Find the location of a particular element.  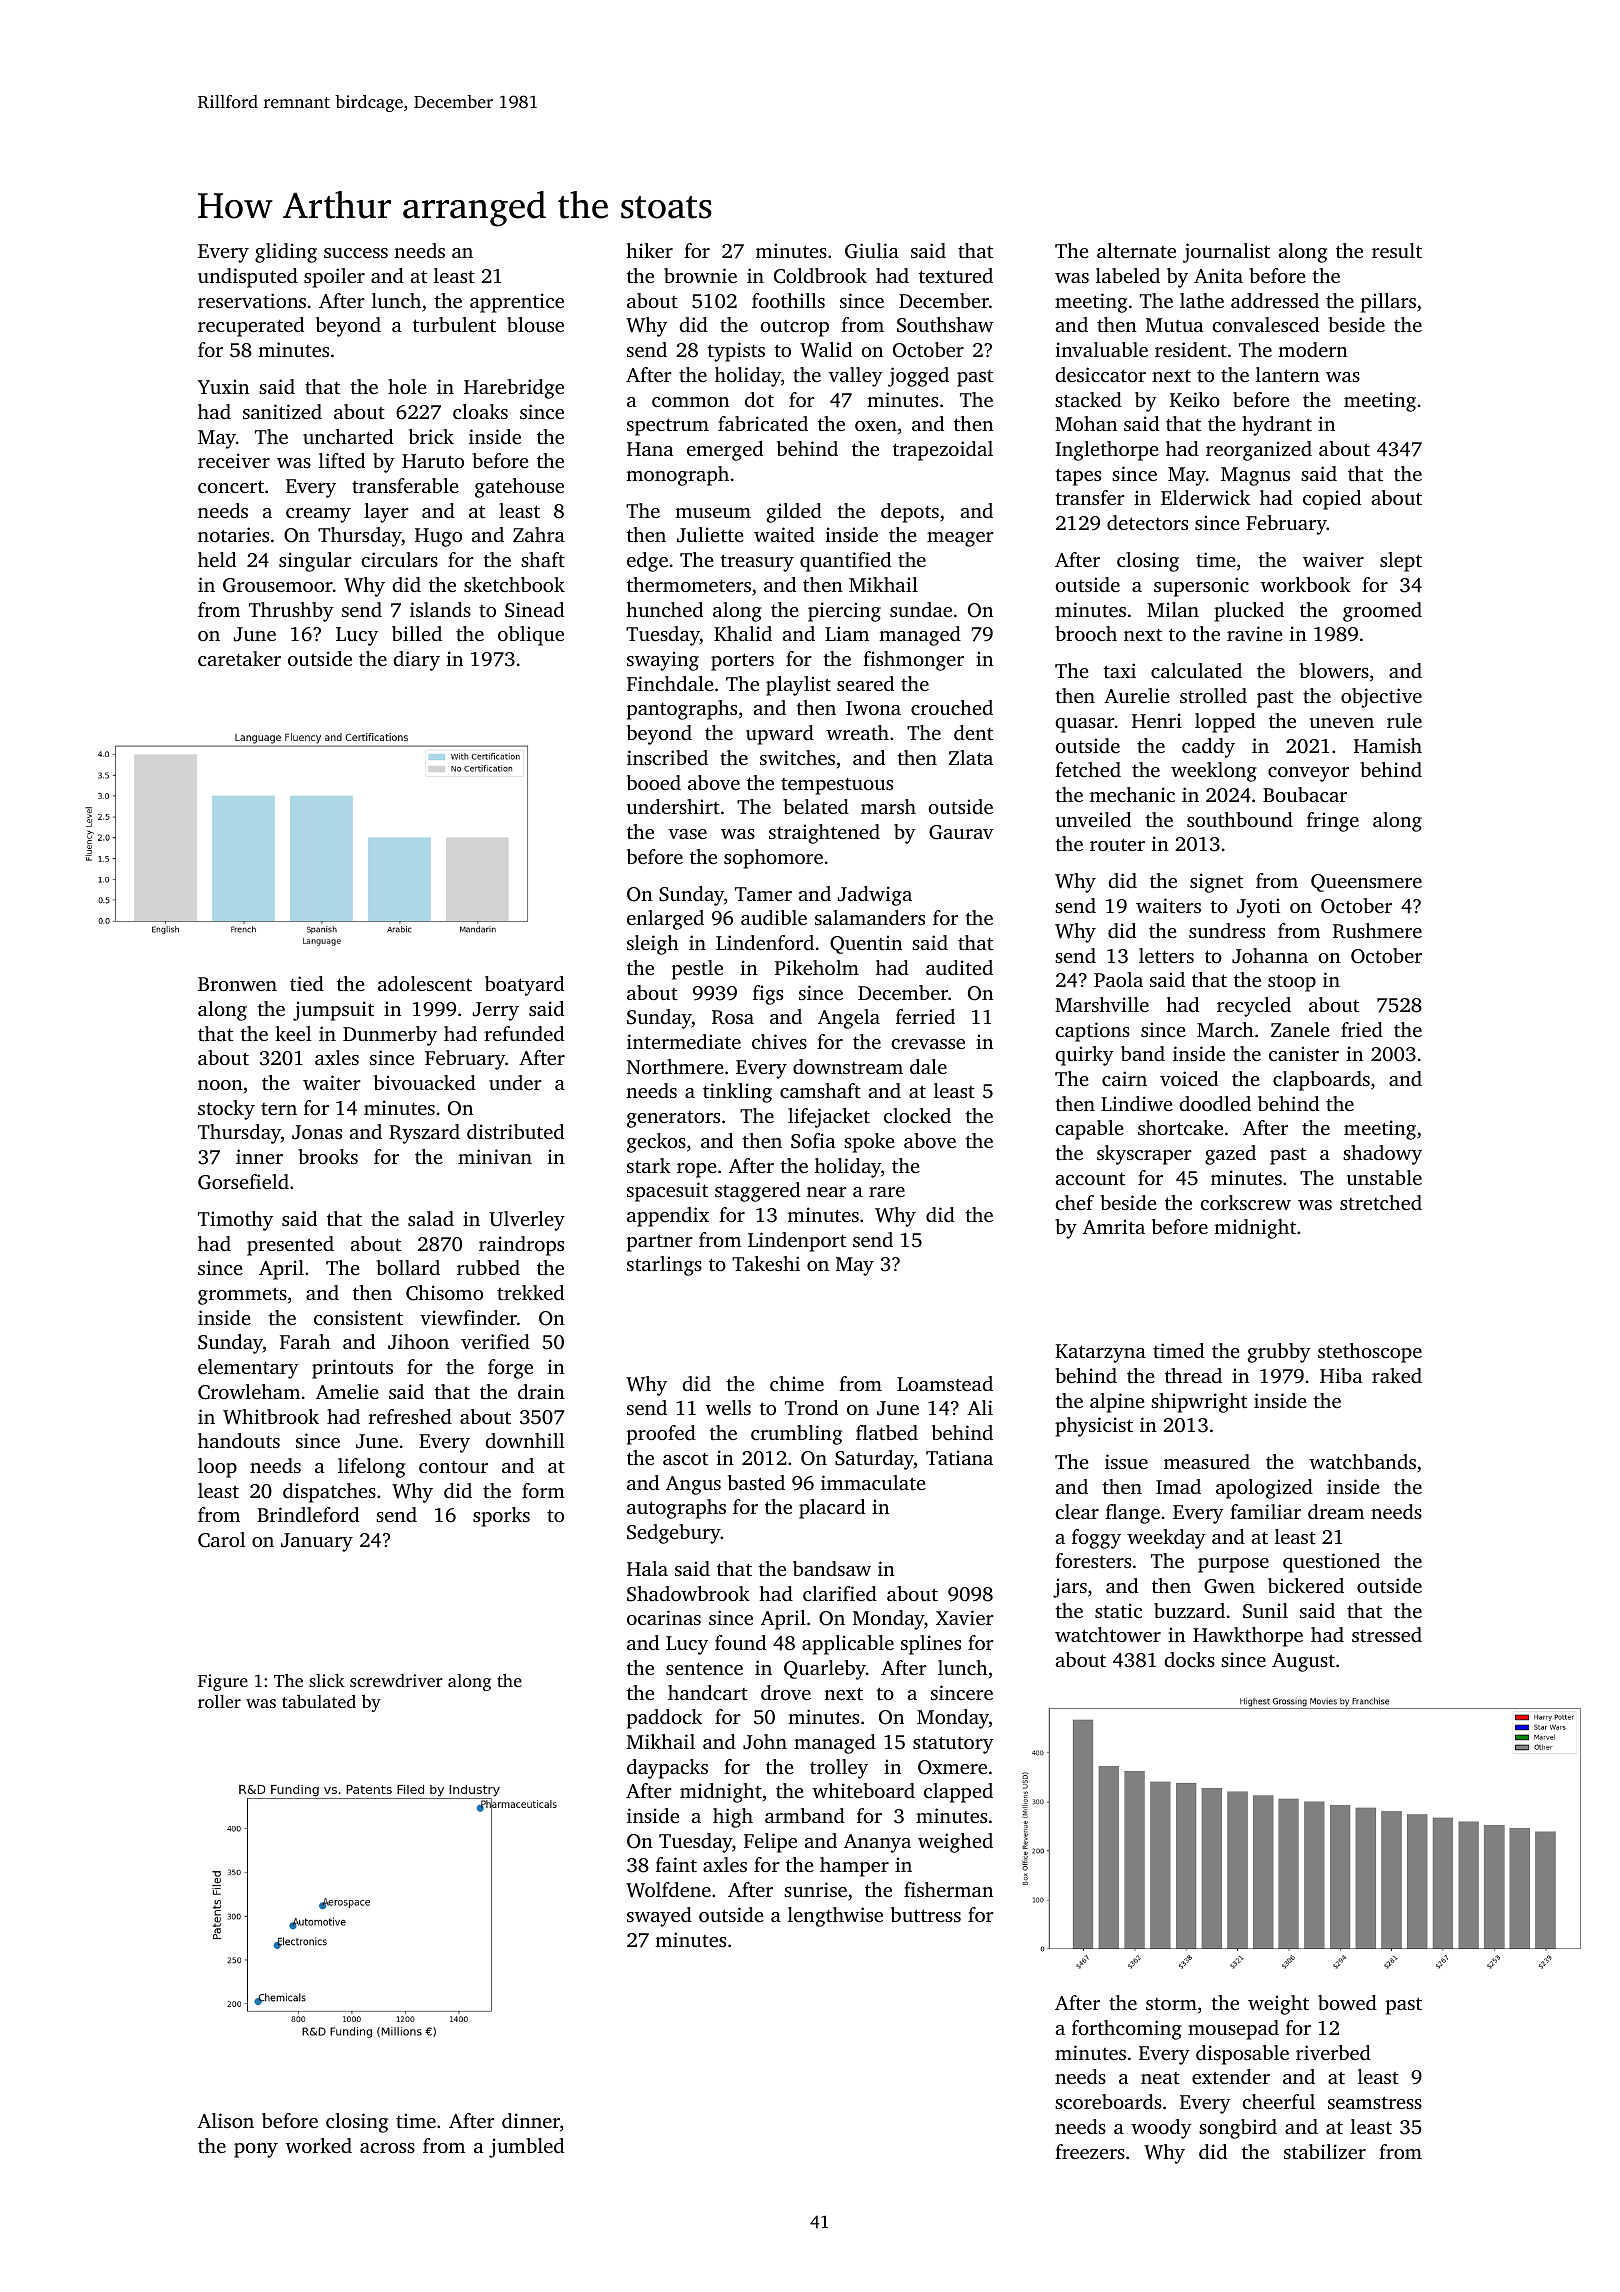

Xavier is located at coordinates (965, 1617).
